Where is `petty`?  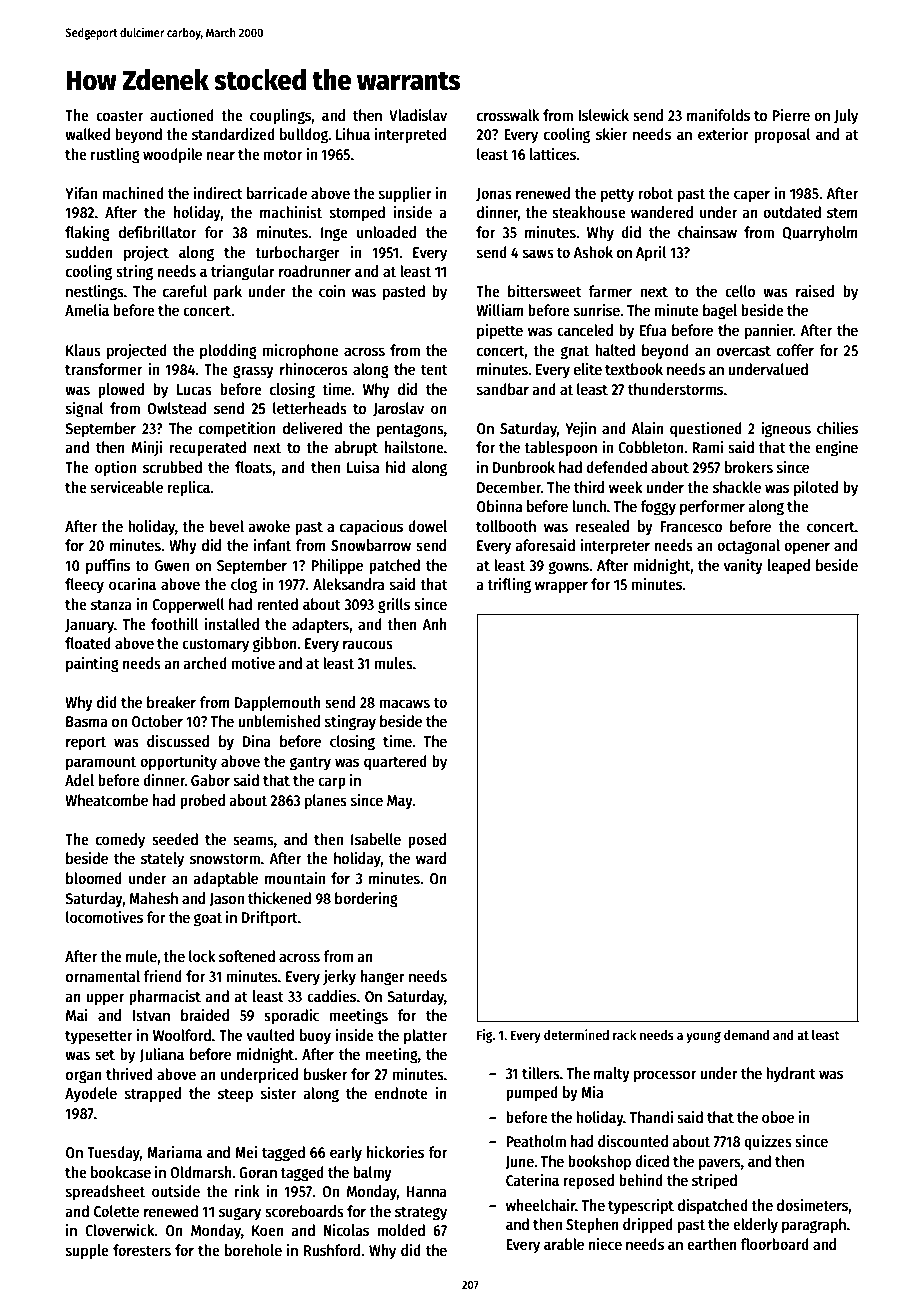 petty is located at coordinates (617, 196).
